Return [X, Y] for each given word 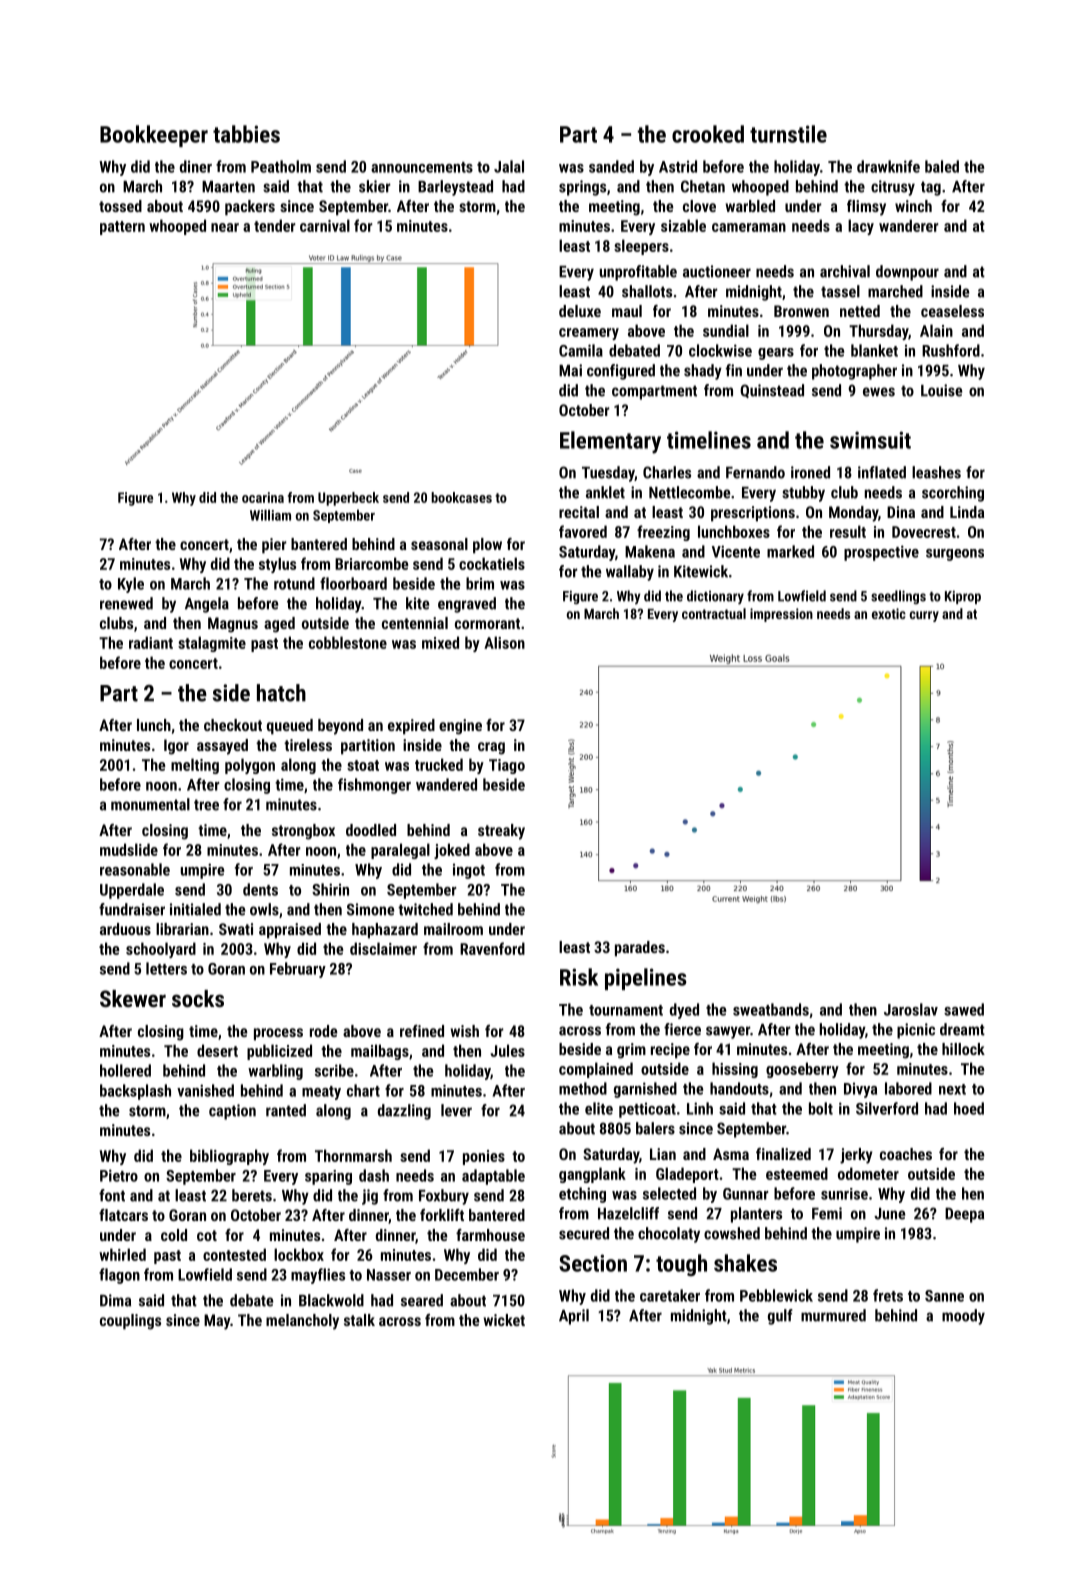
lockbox [299, 1254]
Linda [967, 512]
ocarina [263, 497]
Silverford [887, 1108]
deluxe [580, 311]
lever [456, 1110]
